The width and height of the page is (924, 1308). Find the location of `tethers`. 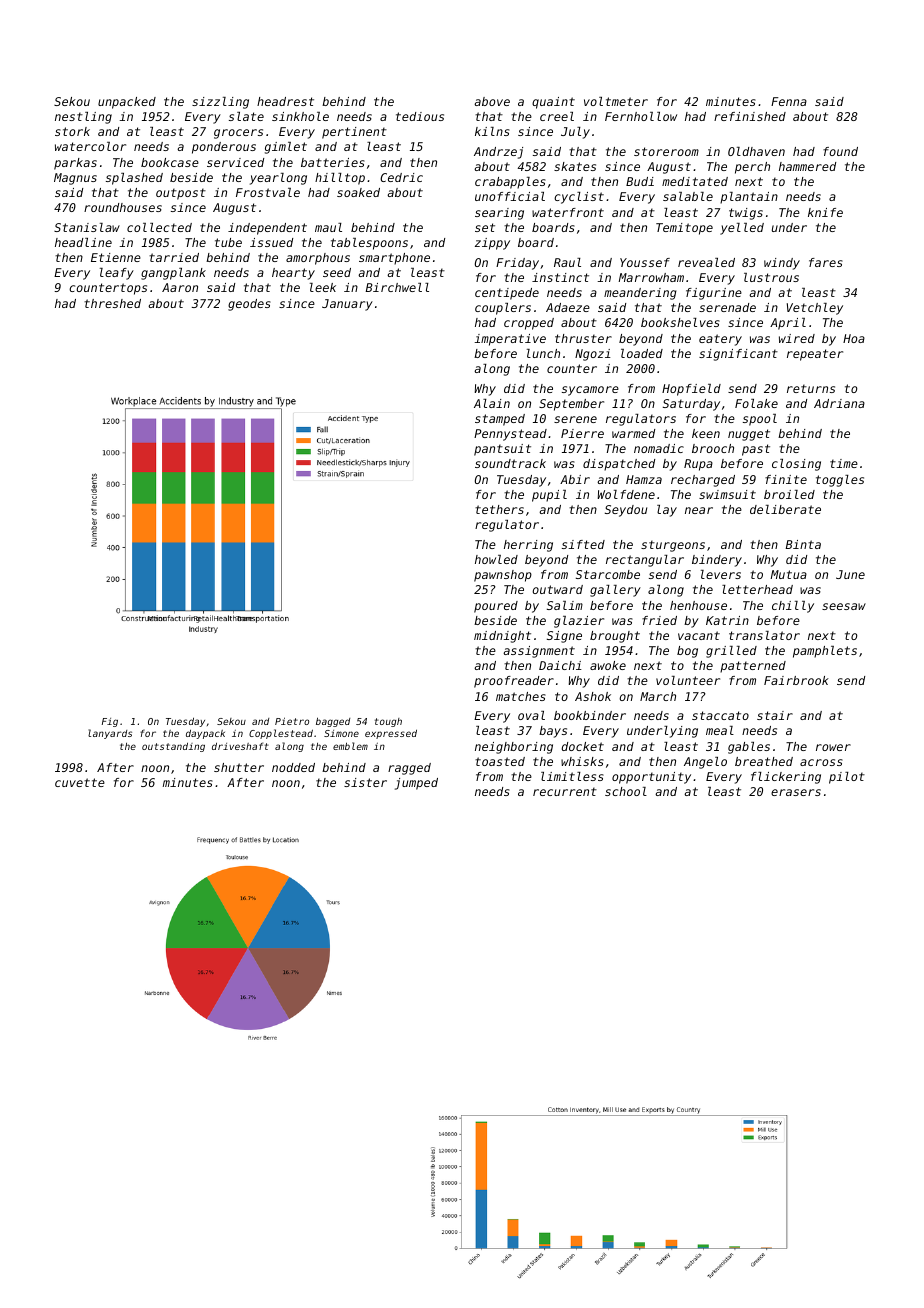

tethers is located at coordinates (499, 509).
